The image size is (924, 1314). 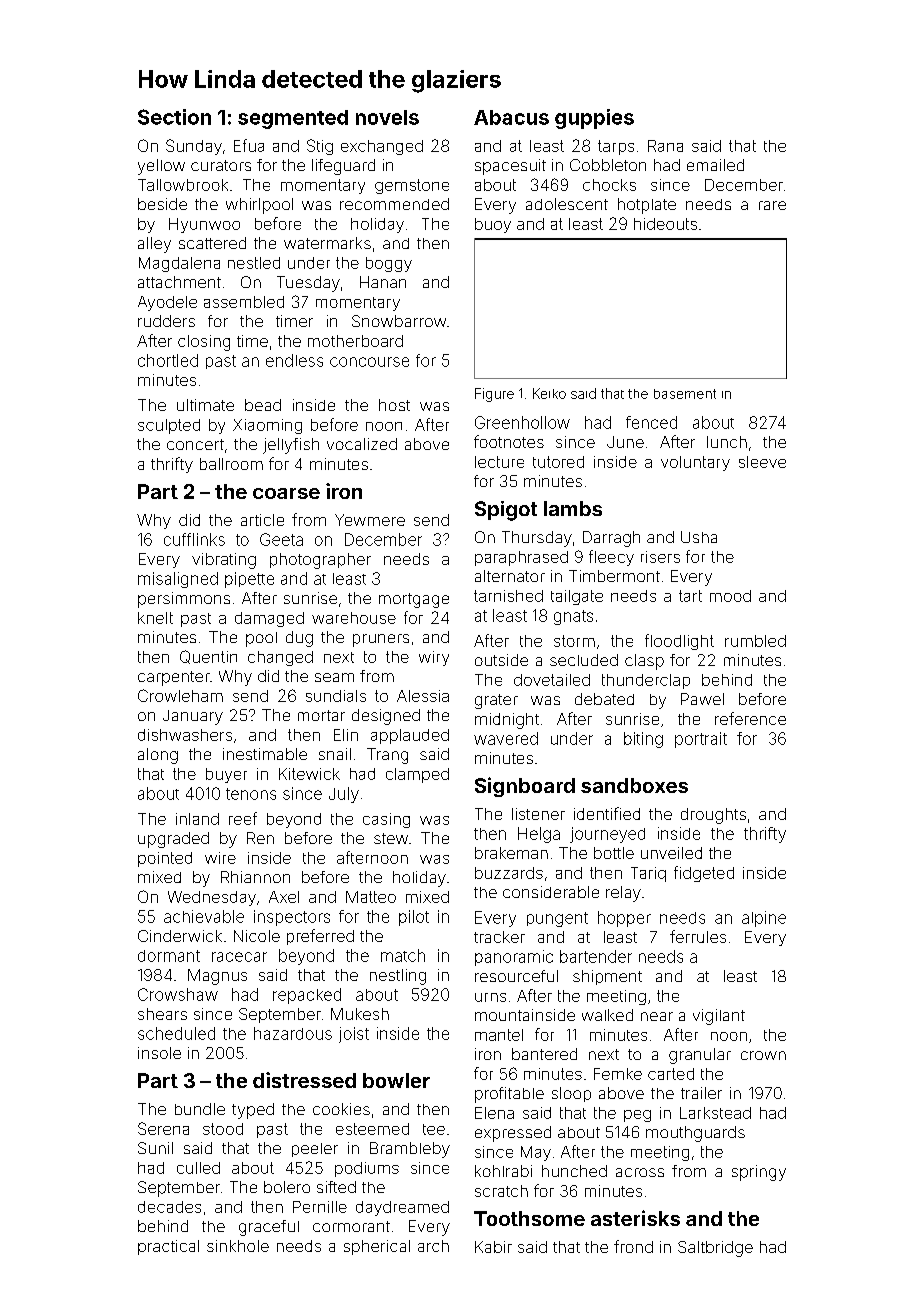 I want to click on emailed, so click(x=715, y=165).
